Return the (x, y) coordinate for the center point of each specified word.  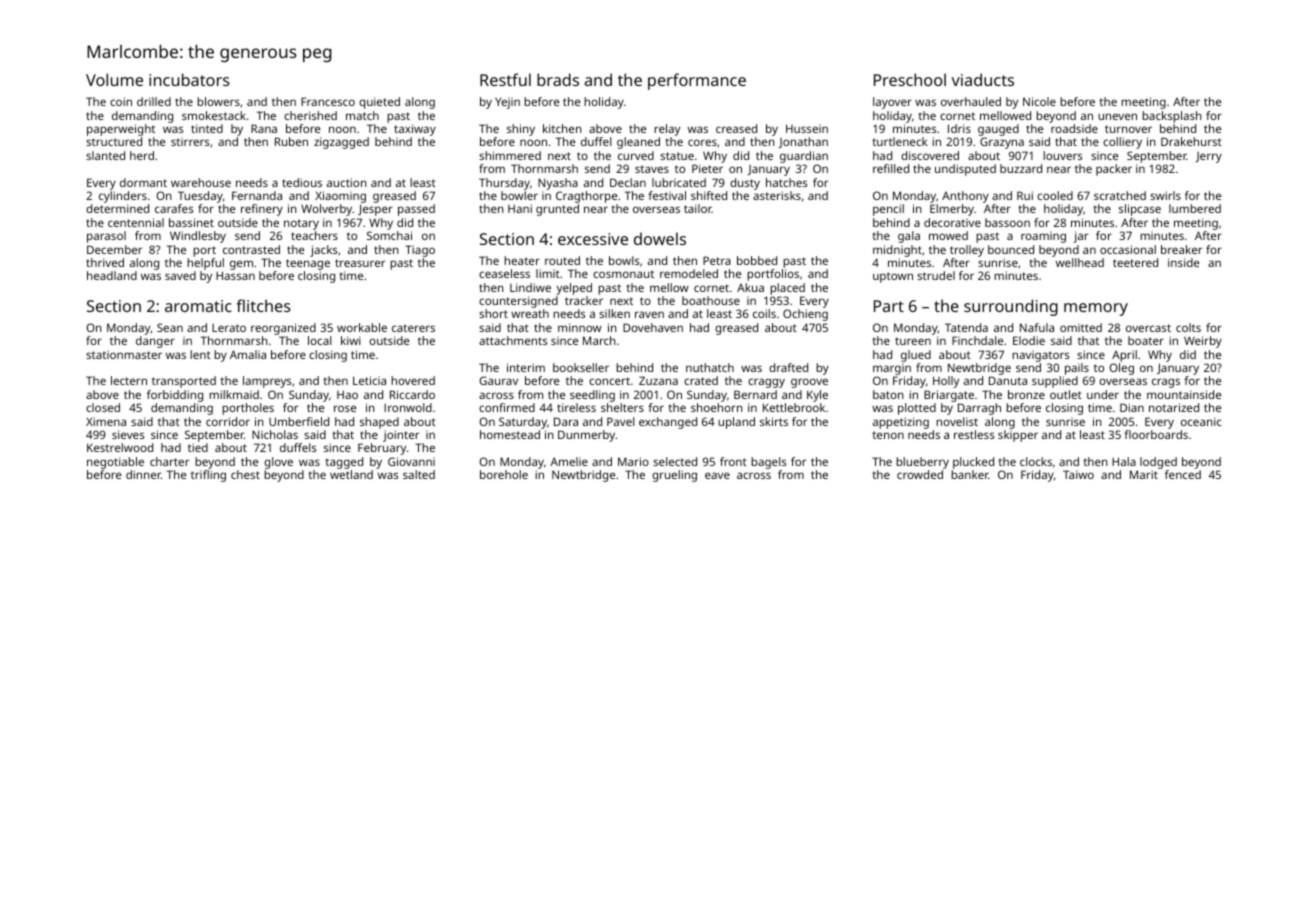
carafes (174, 208)
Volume (114, 79)
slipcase (1140, 210)
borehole (504, 474)
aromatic (198, 306)
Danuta (1008, 380)
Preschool (910, 79)
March (599, 340)
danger (155, 342)
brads (558, 79)
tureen (913, 341)
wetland (351, 474)
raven (649, 314)
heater (522, 260)
